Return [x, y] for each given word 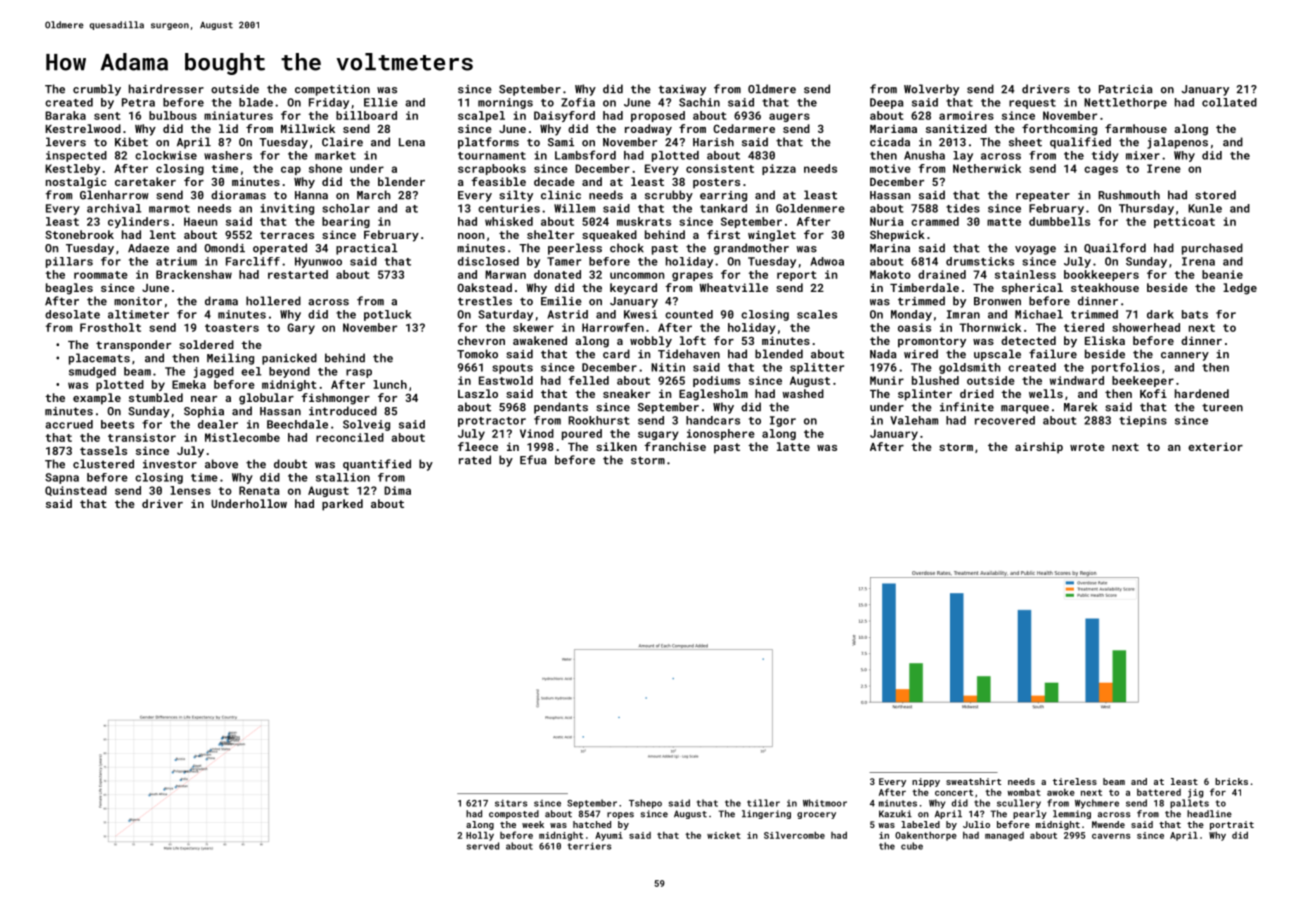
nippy [926, 782]
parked [342, 505]
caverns [1111, 836]
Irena [1198, 261]
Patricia [1126, 89]
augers [789, 117]
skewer [533, 327]
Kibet [131, 142]
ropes [620, 815]
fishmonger [335, 399]
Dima [397, 490]
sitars [511, 803]
